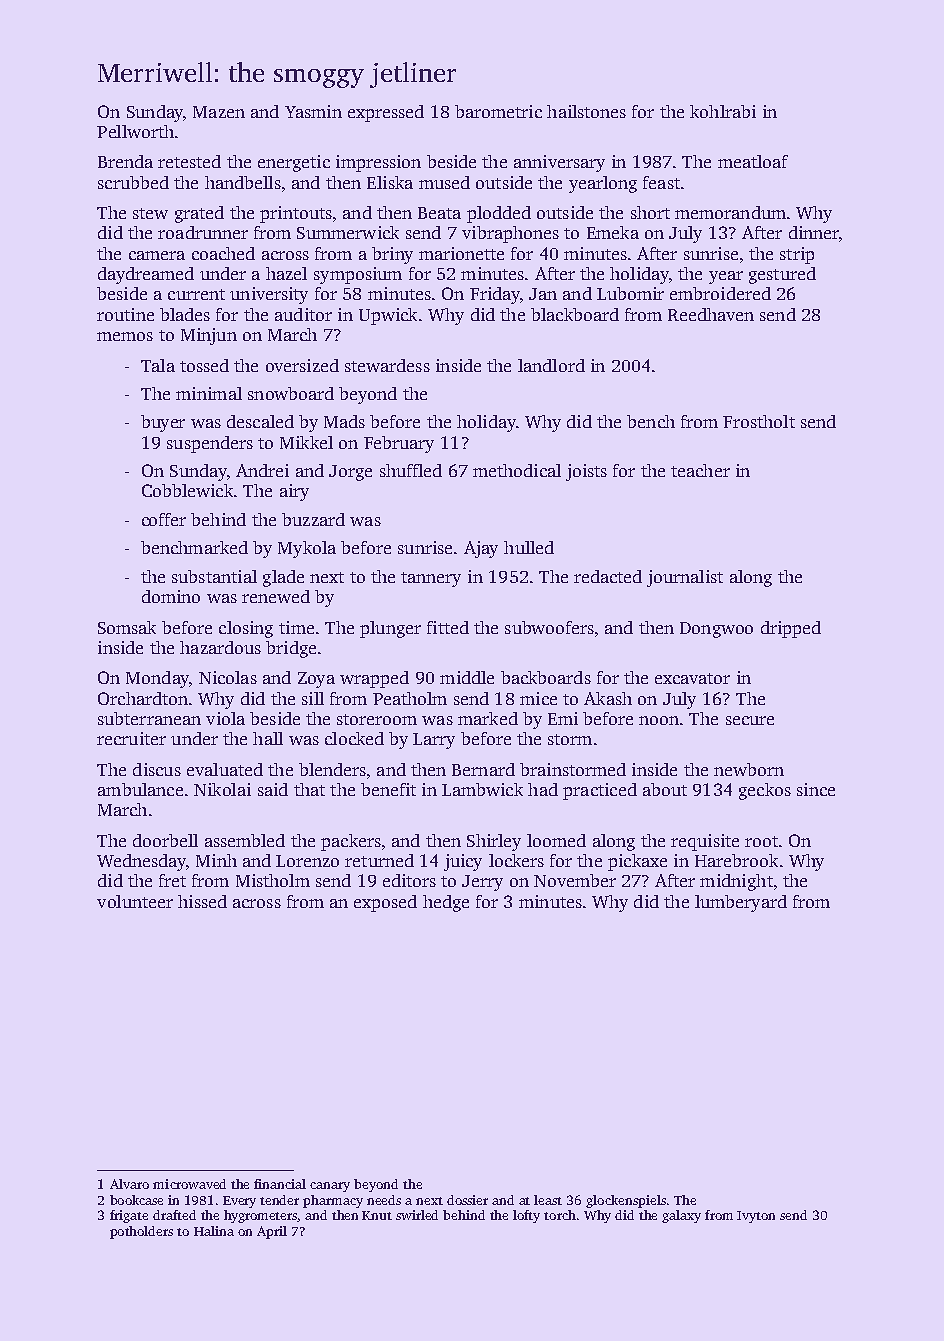  I want to click on secure, so click(750, 720).
